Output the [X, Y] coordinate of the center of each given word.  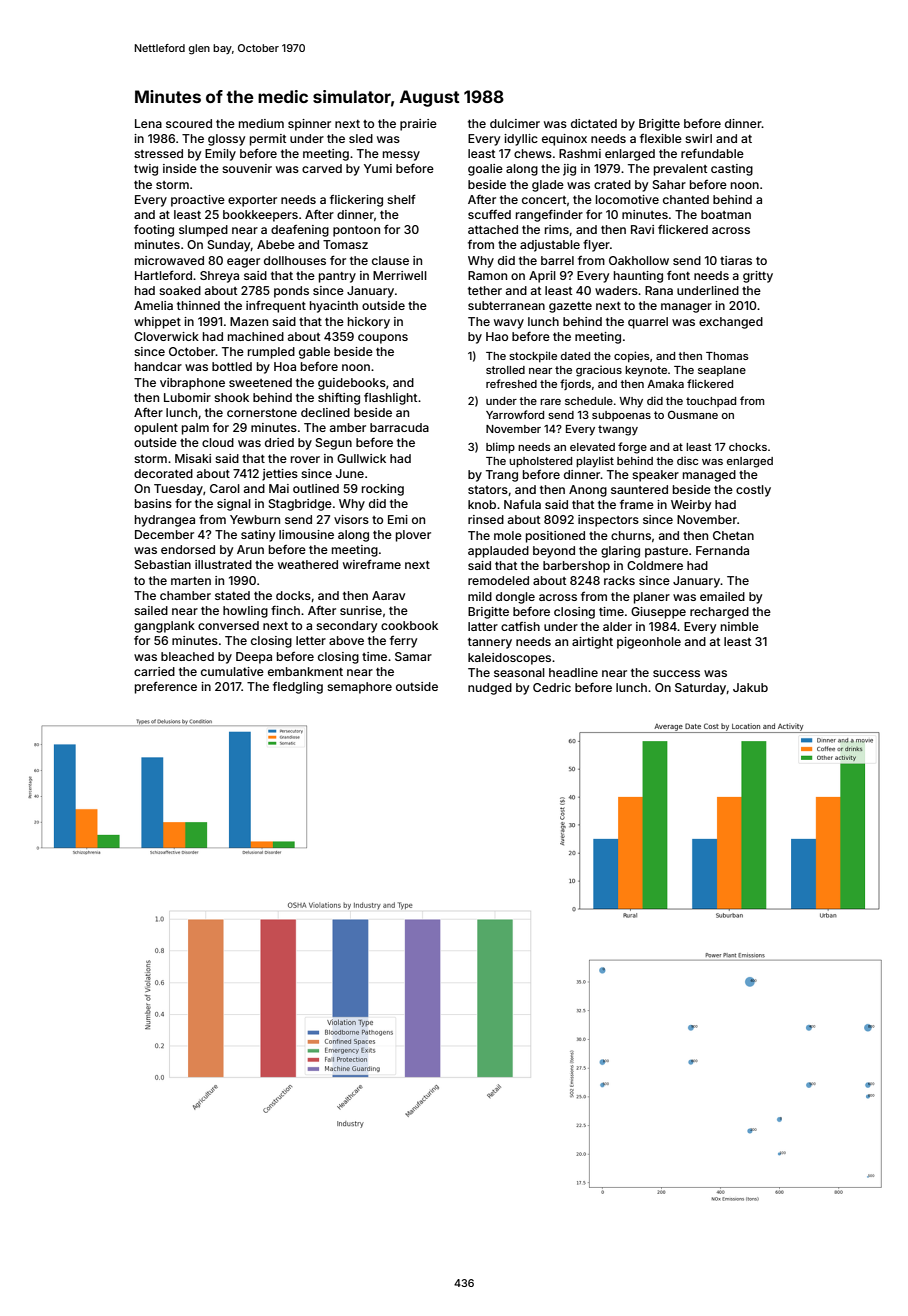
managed [709, 476]
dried [279, 442]
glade [548, 186]
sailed [151, 610]
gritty [758, 277]
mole [508, 535]
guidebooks [352, 384]
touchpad [711, 402]
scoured [189, 123]
